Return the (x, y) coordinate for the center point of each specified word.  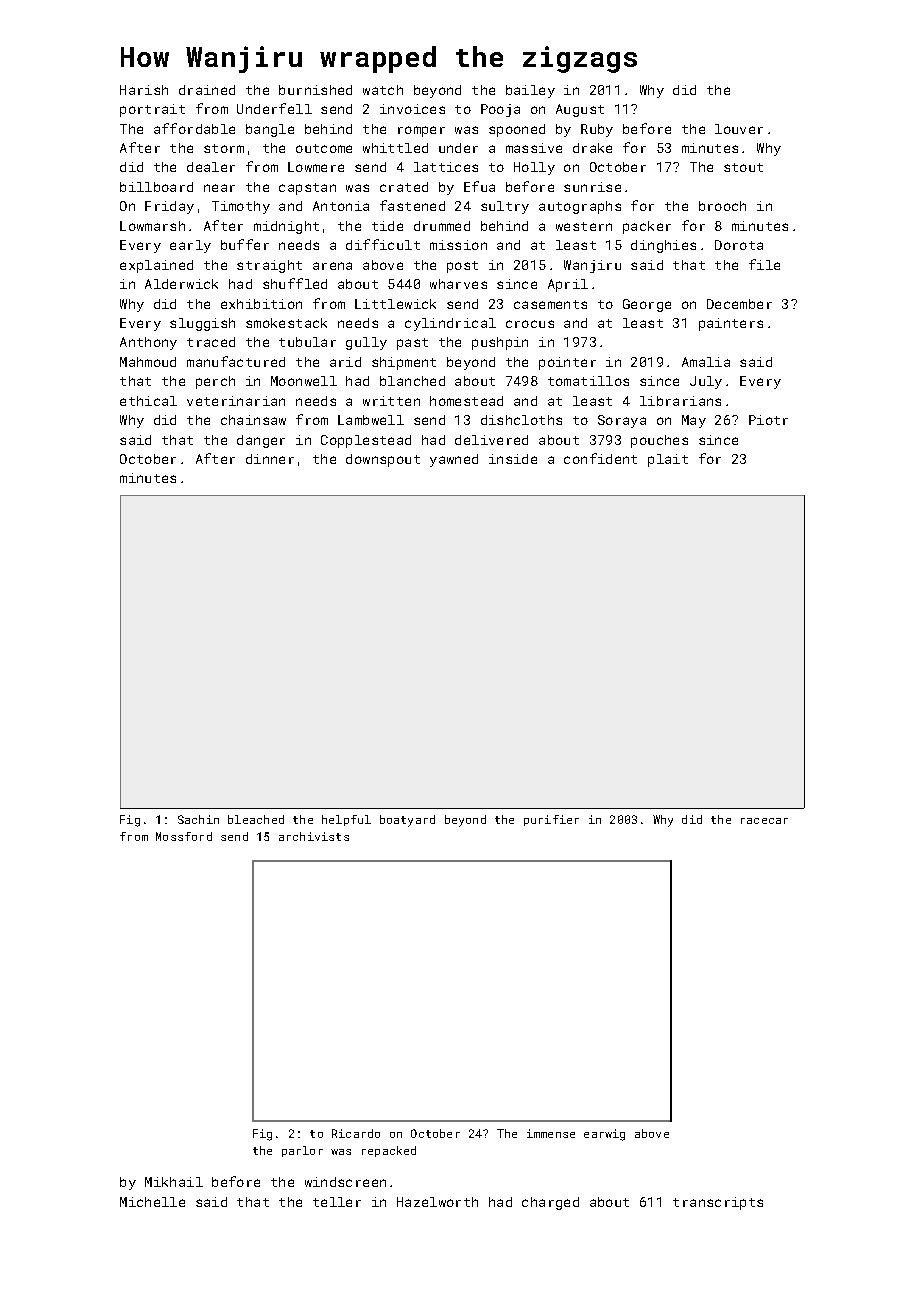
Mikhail (174, 1182)
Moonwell (304, 381)
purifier (551, 820)
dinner (270, 459)
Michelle (152, 1202)
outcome (324, 148)
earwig (604, 1135)
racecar (764, 821)
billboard (156, 187)
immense (551, 1133)
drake (592, 148)
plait (668, 460)
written (391, 401)
